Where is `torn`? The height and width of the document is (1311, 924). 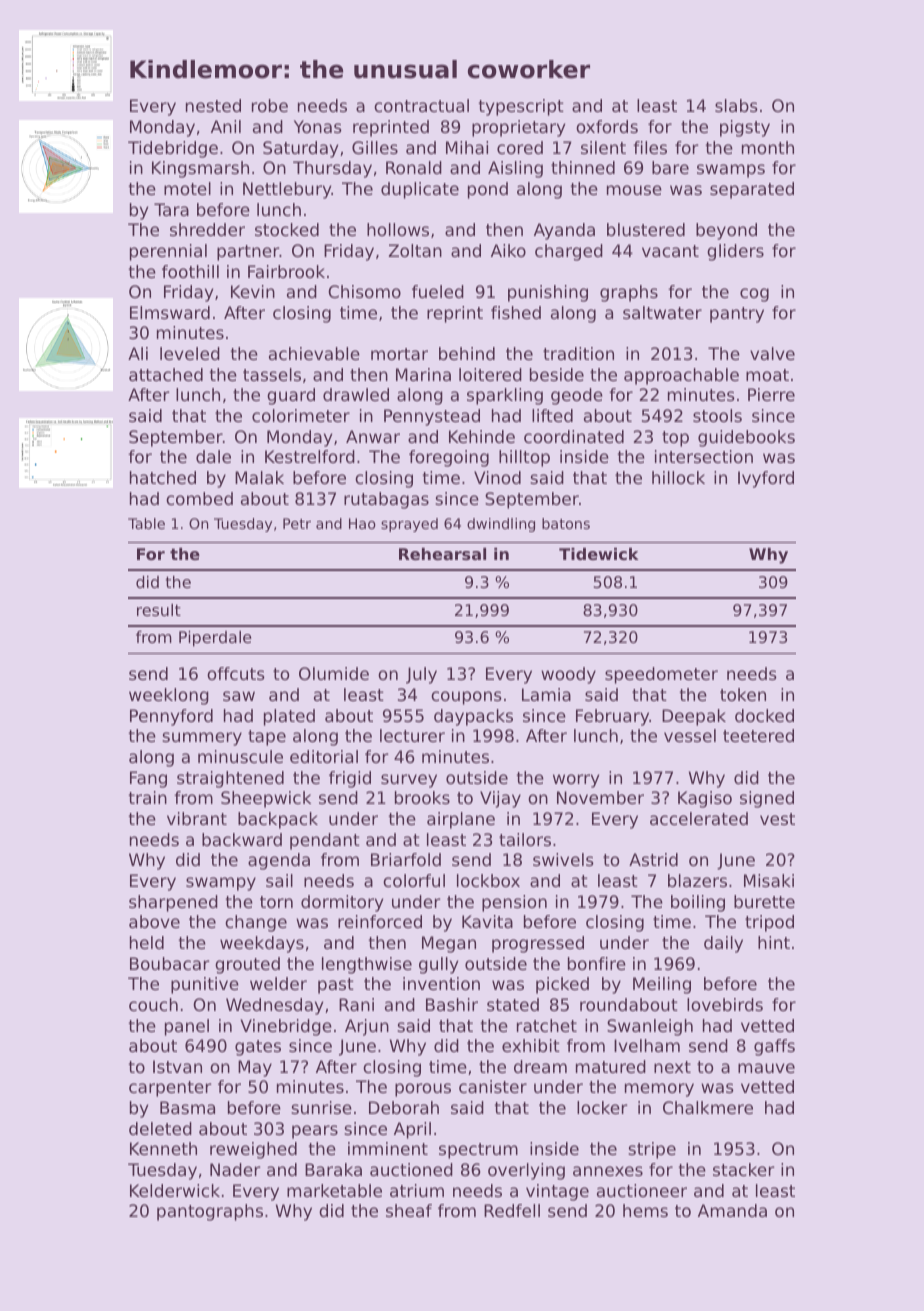 torn is located at coordinates (276, 902).
